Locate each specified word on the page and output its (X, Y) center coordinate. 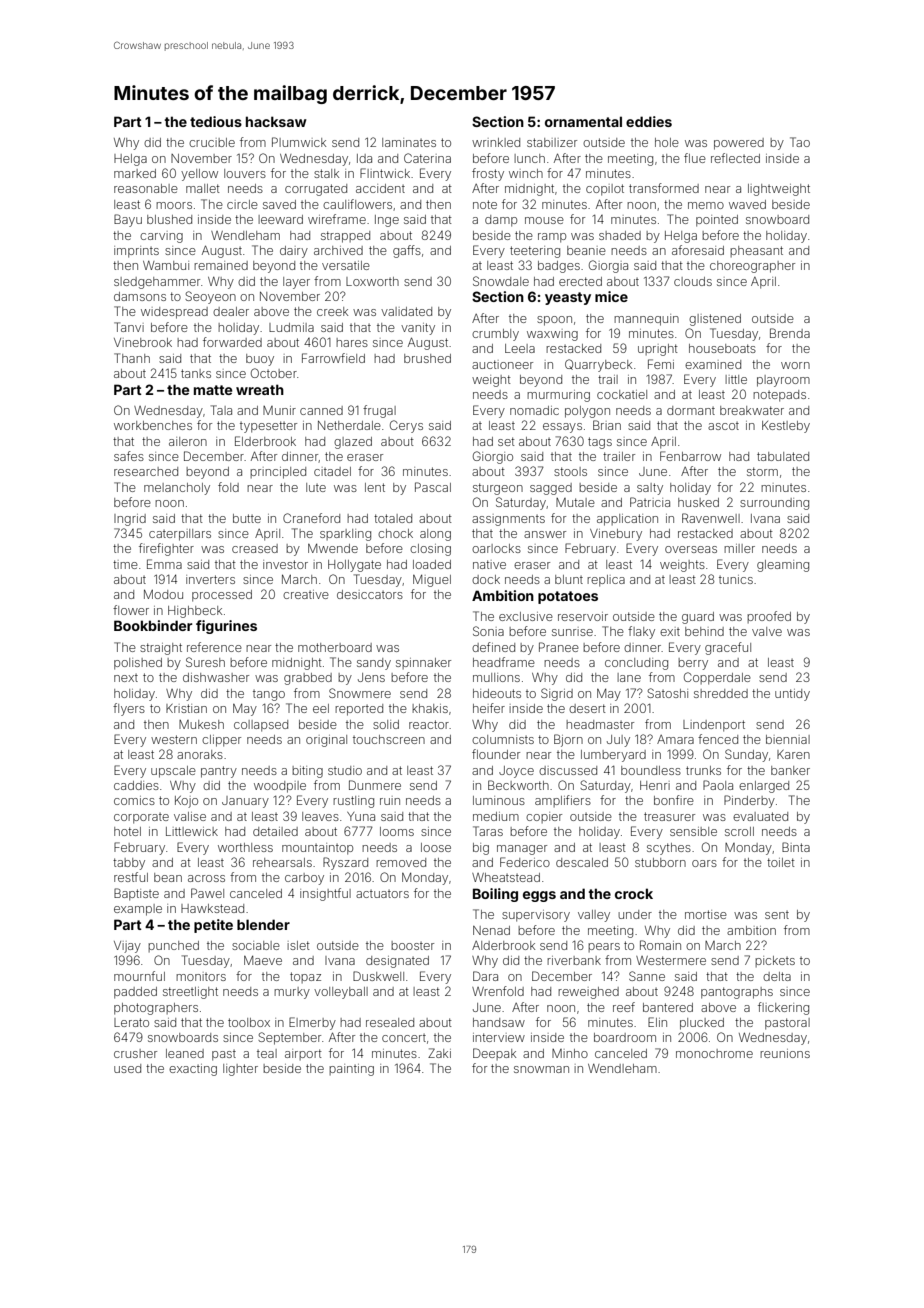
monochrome (714, 1053)
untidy (792, 695)
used (127, 1068)
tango (269, 695)
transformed (664, 188)
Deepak (494, 1054)
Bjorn (568, 740)
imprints (136, 252)
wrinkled (496, 142)
